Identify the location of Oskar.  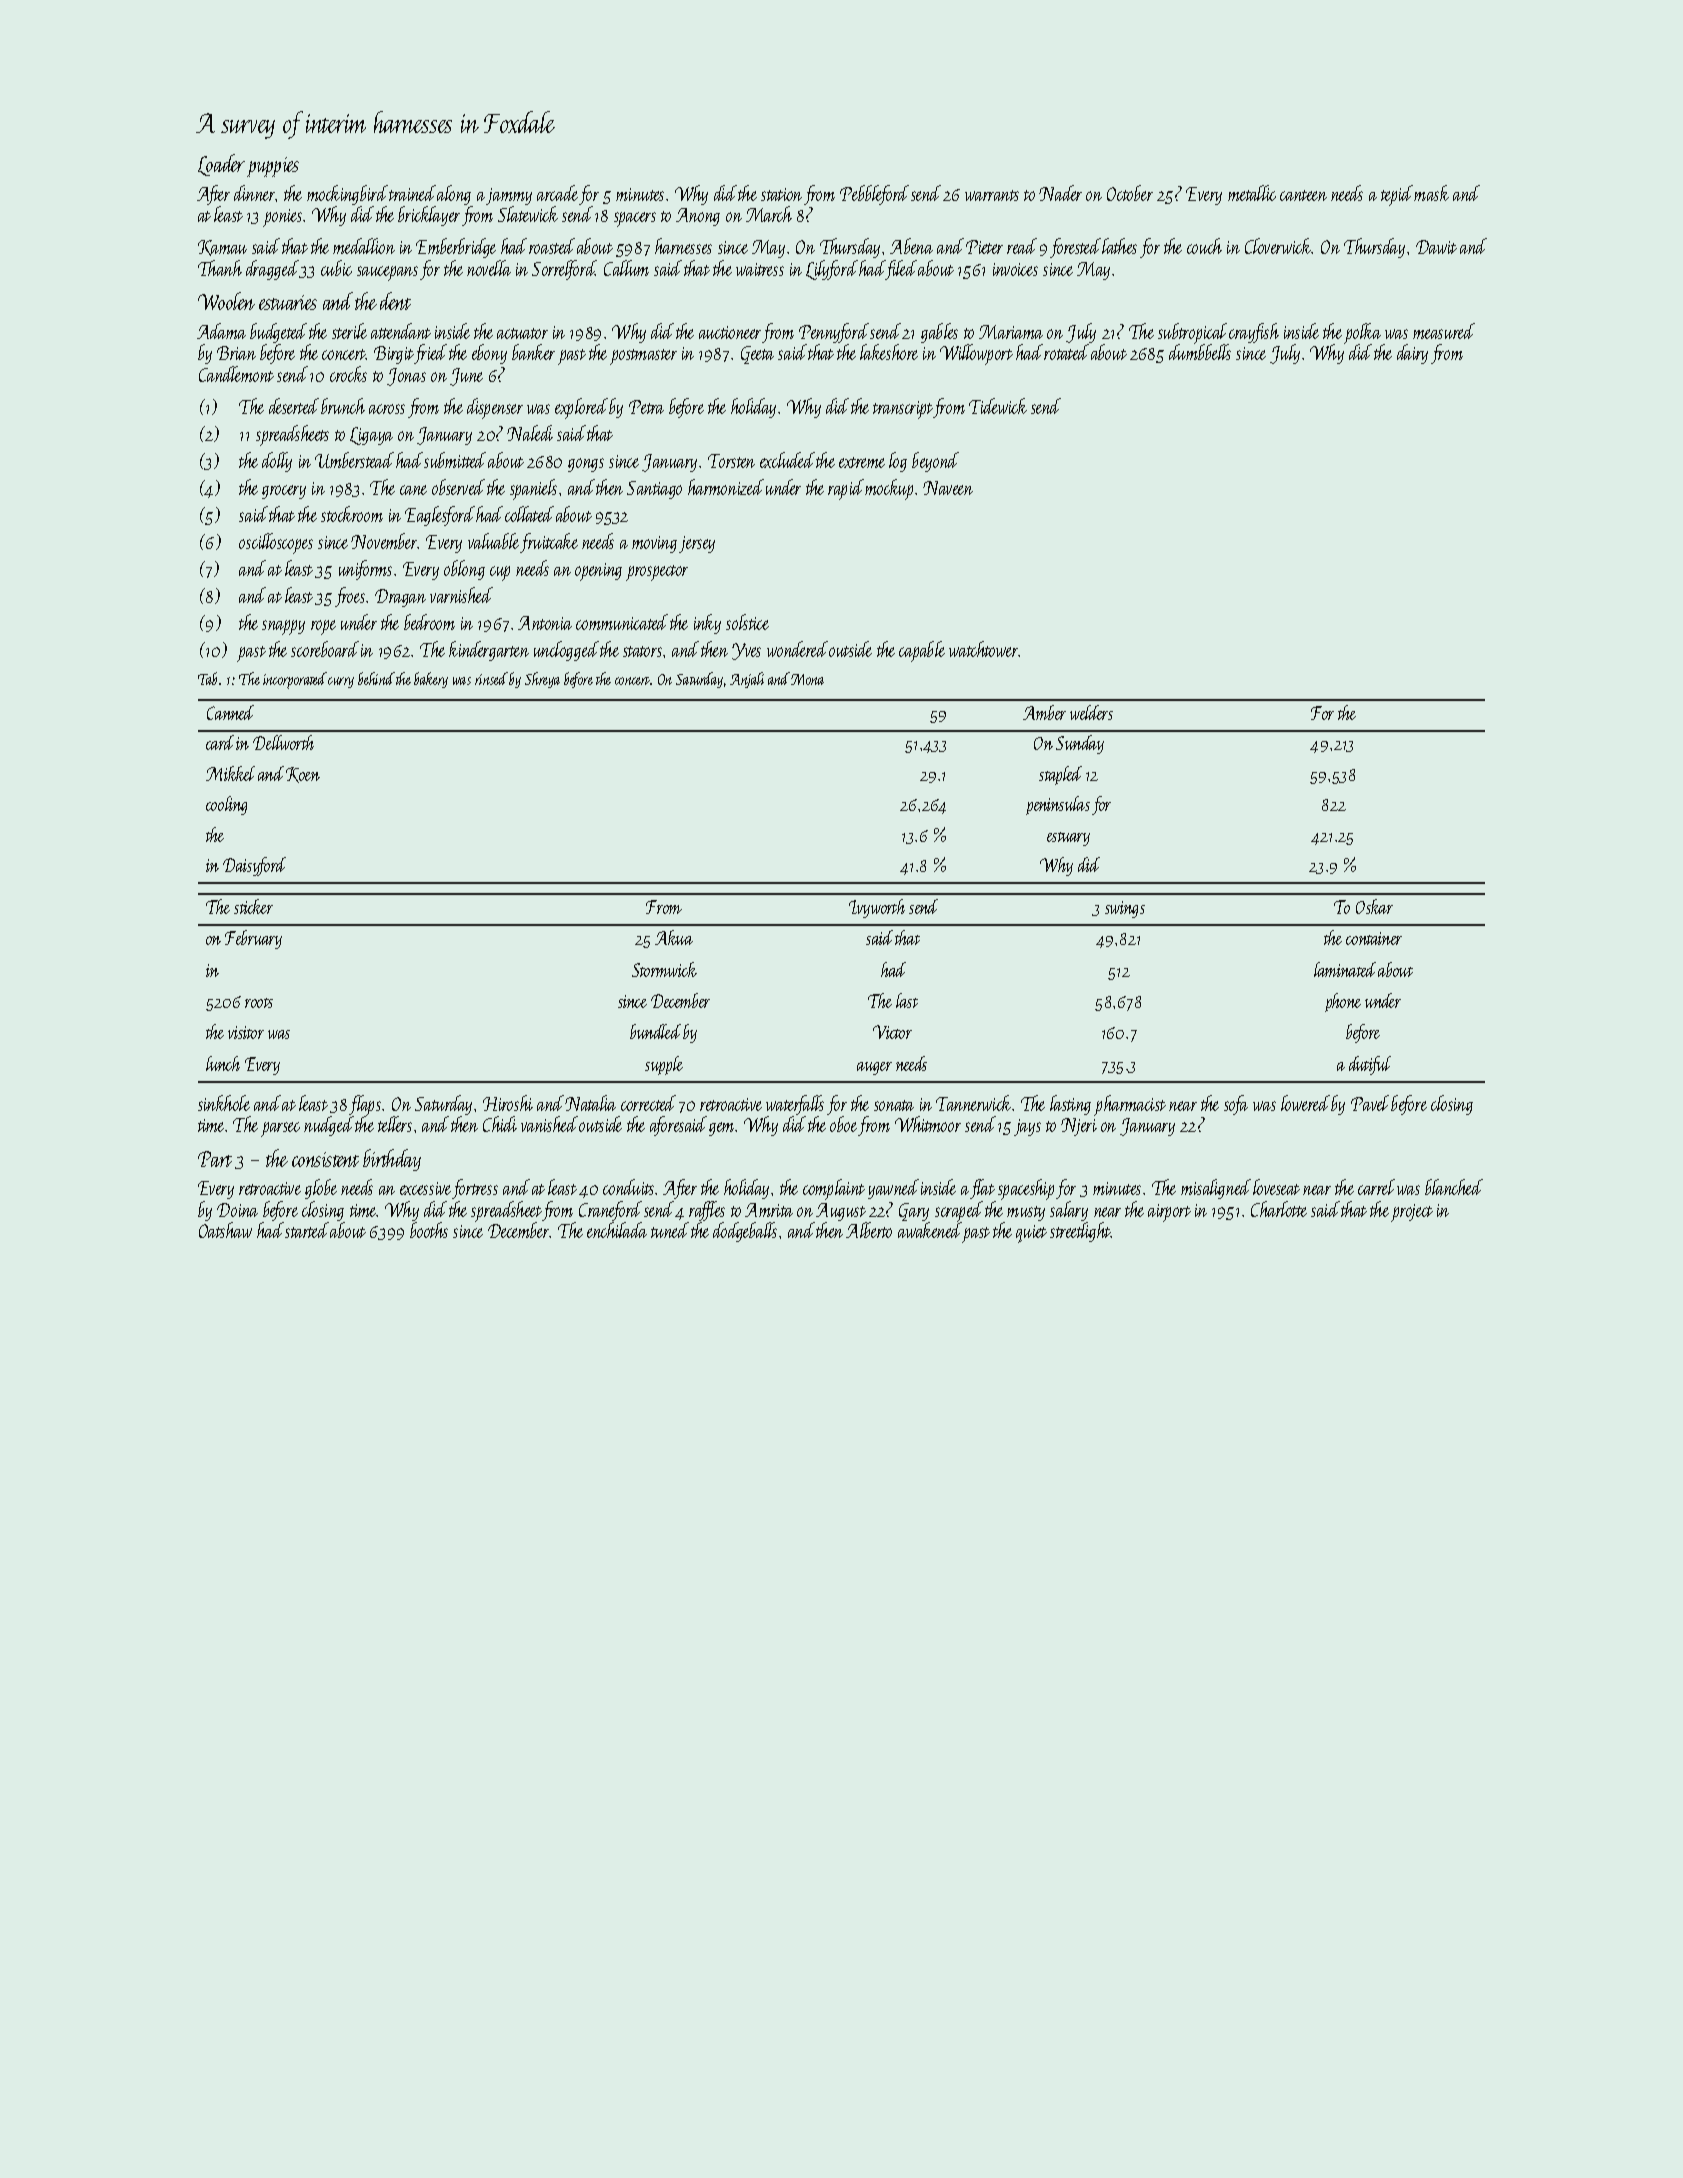
(1374, 906).
